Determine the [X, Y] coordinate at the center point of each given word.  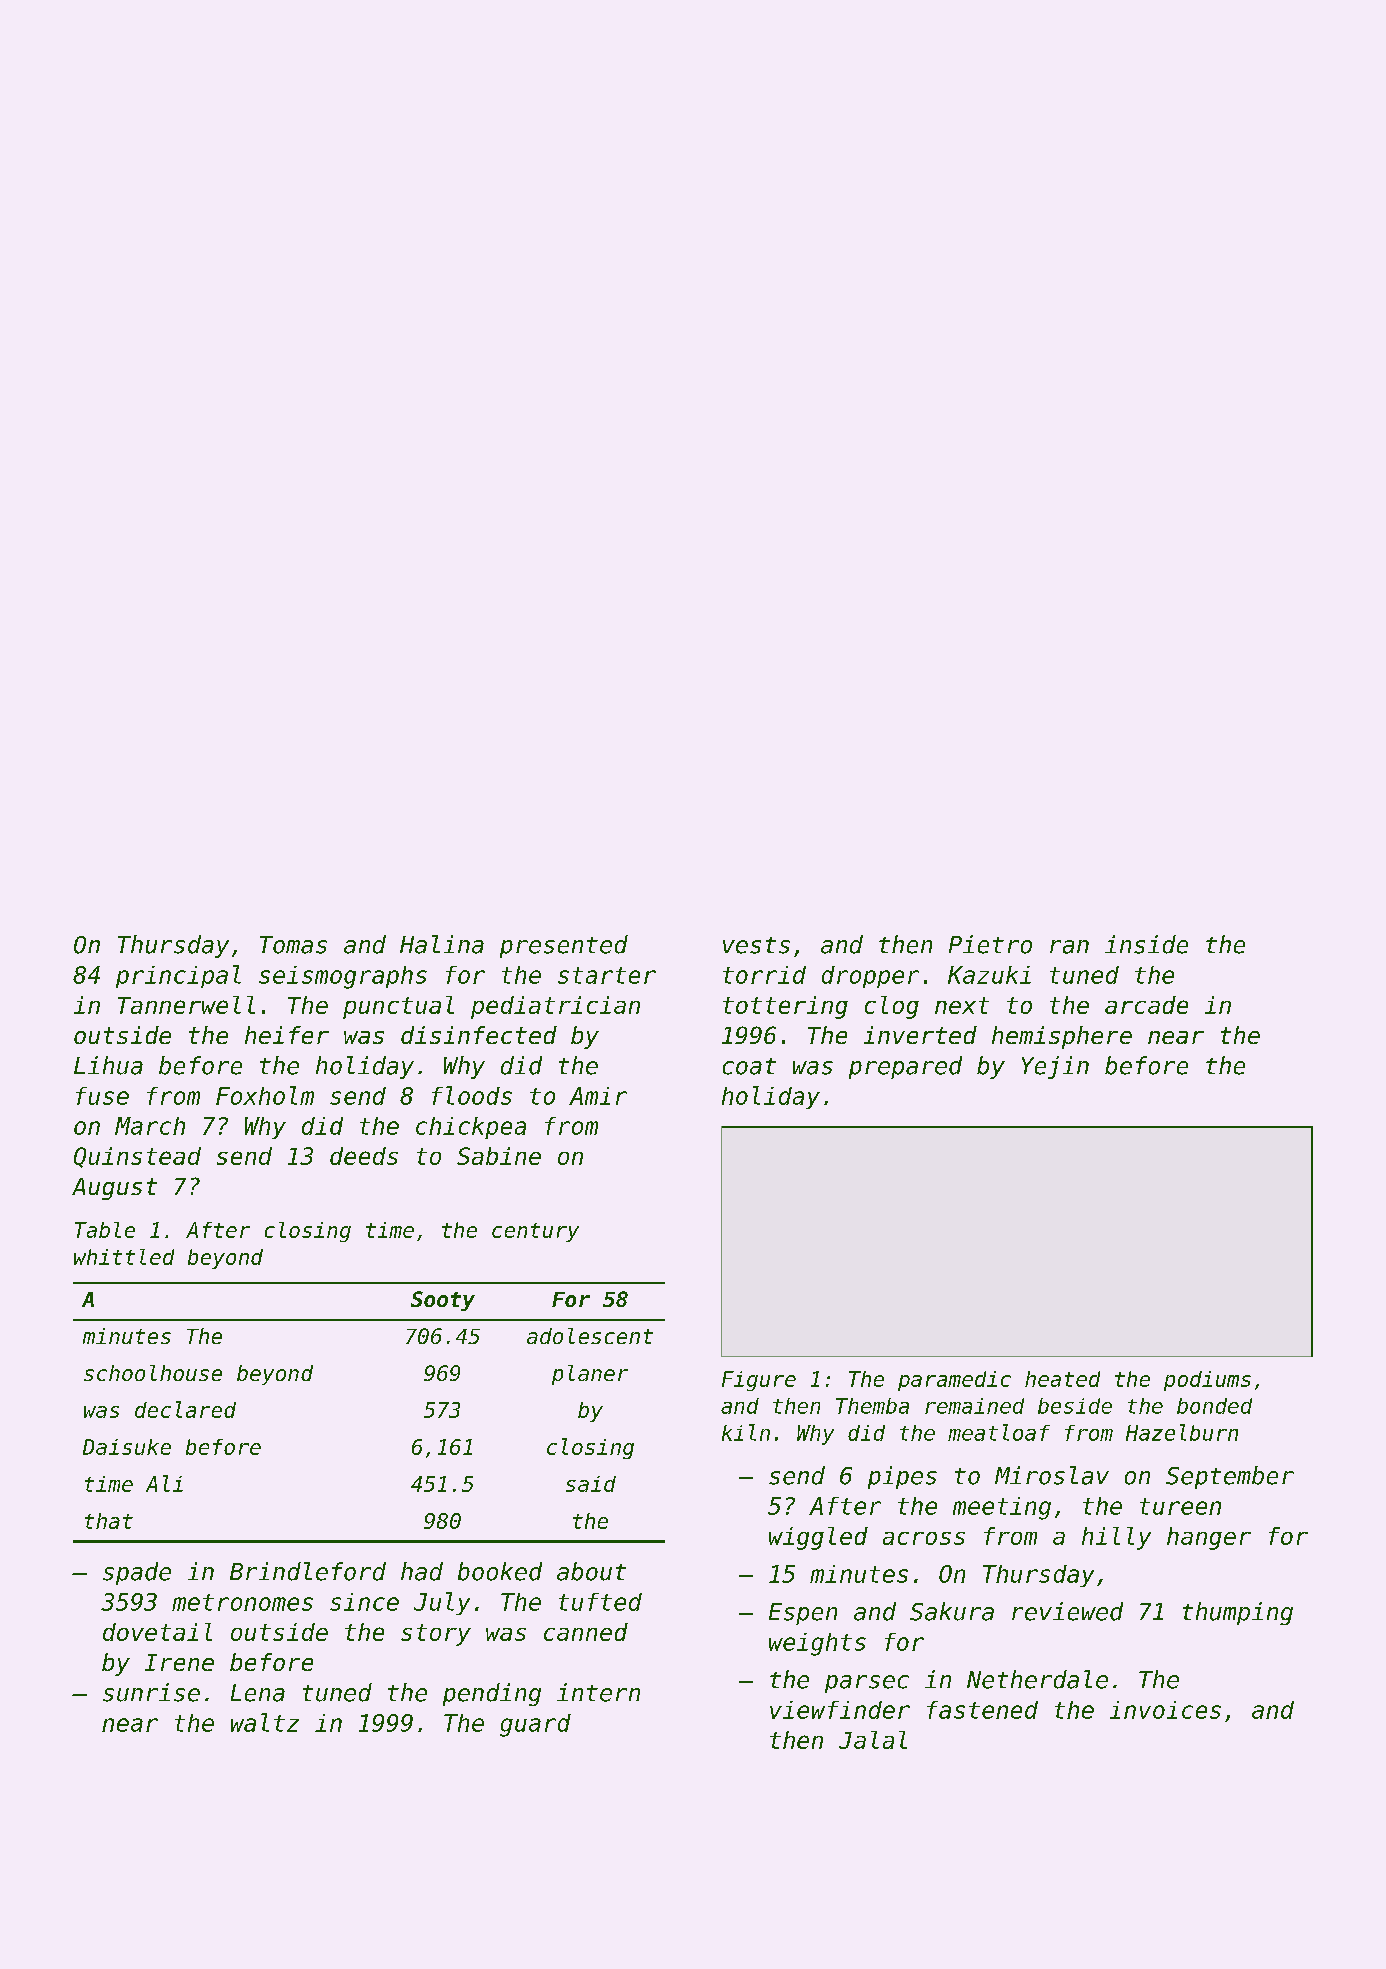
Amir [598, 1096]
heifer [287, 1035]
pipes [902, 1477]
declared [185, 1409]
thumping [1238, 1613]
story [436, 1635]
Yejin [1055, 1067]
